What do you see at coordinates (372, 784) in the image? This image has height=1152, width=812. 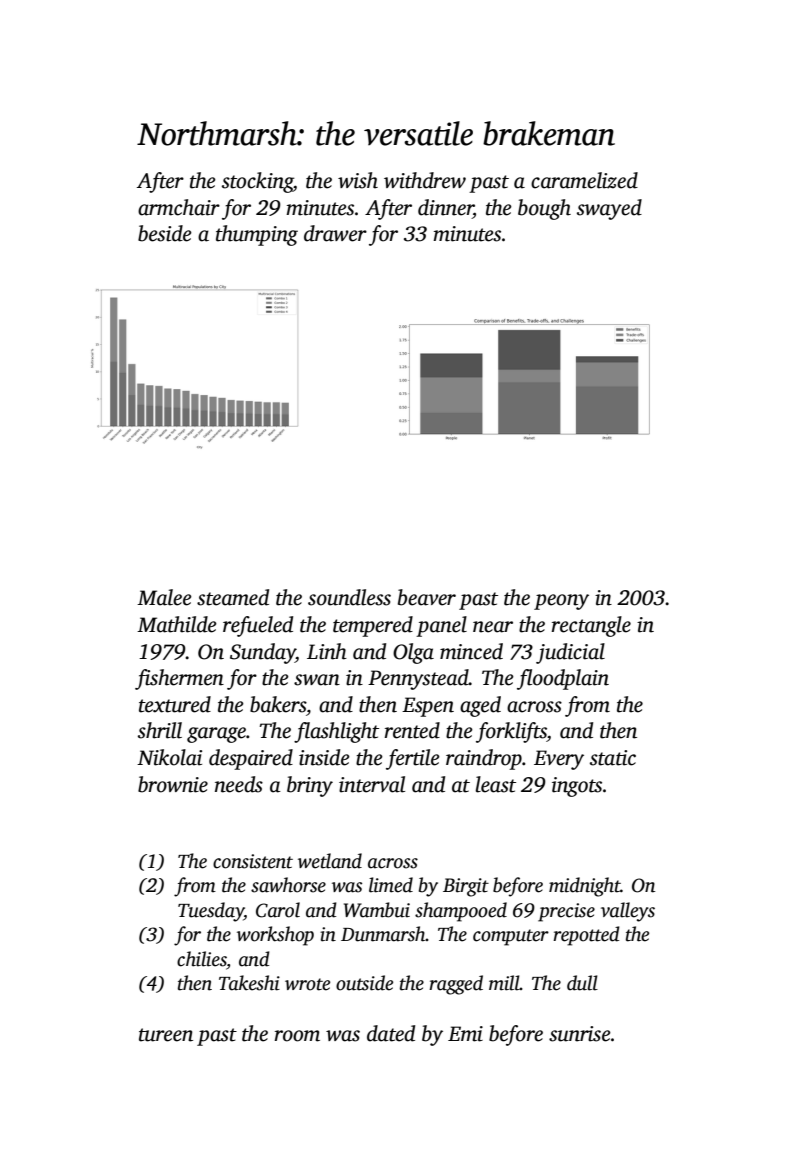 I see `interval` at bounding box center [372, 784].
